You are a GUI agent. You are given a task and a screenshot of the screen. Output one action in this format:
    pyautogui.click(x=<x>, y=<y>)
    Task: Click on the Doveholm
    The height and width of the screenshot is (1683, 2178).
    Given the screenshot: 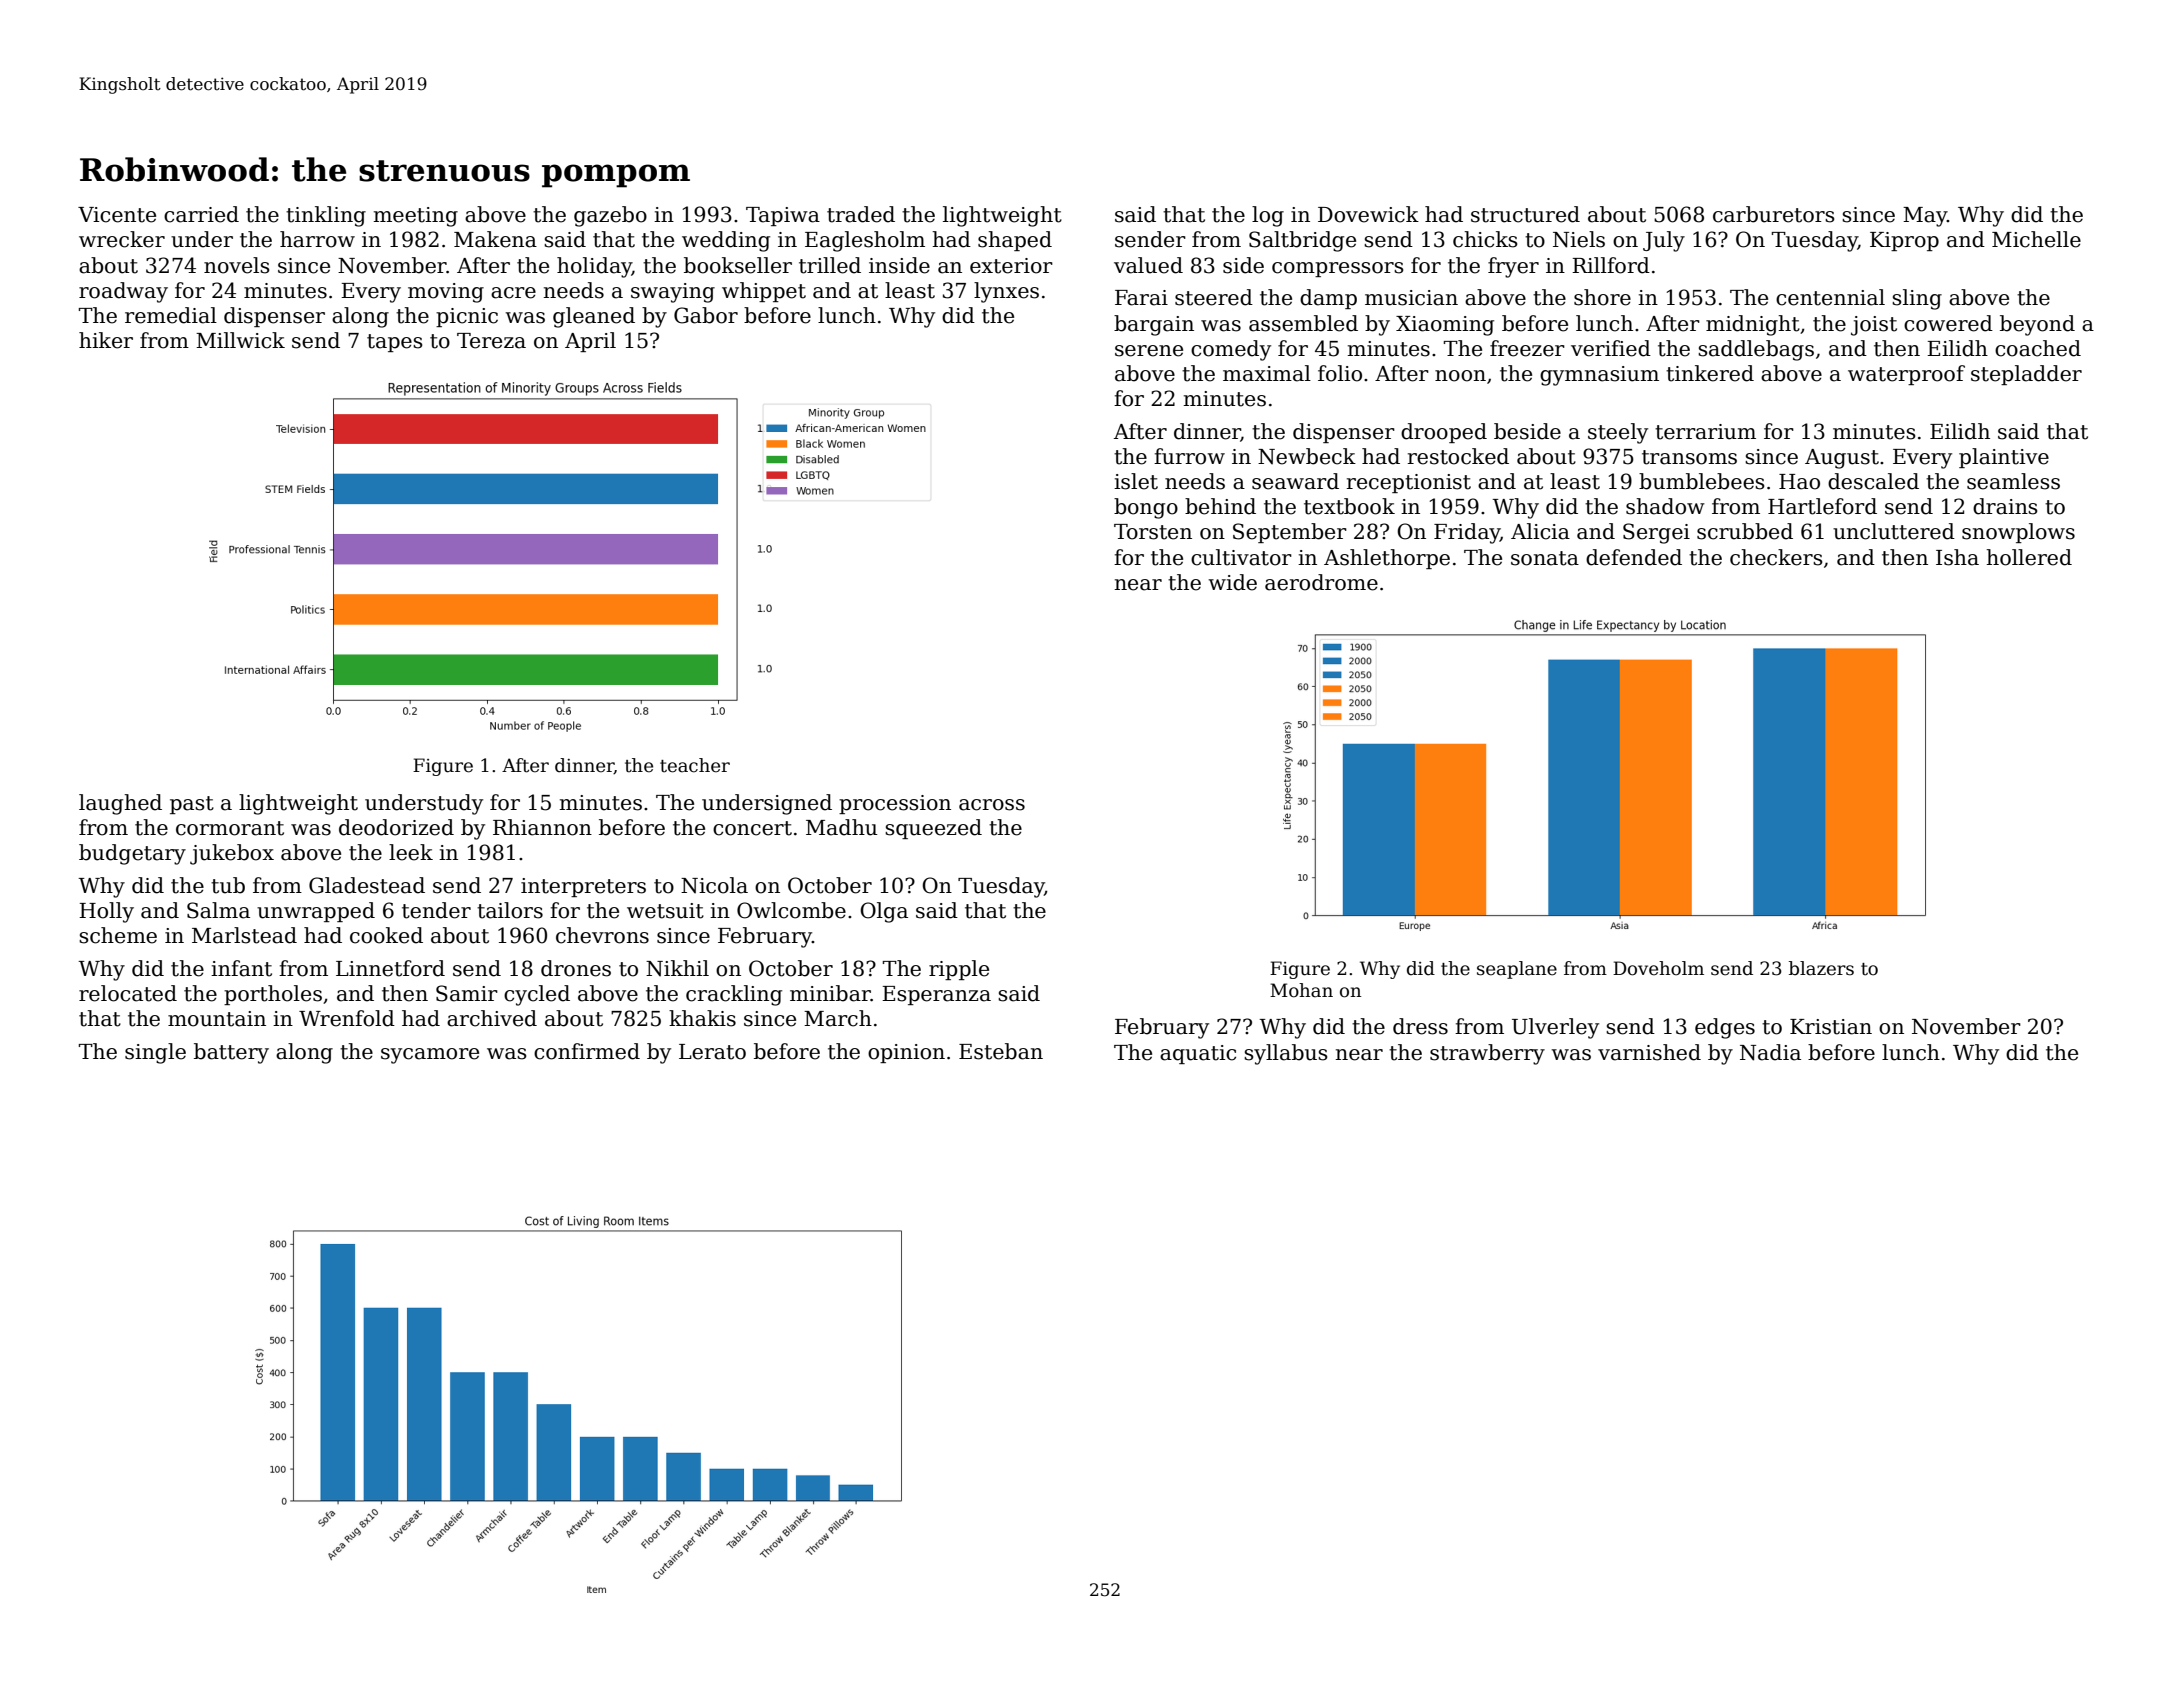 What is the action you would take?
    pyautogui.click(x=1658, y=968)
